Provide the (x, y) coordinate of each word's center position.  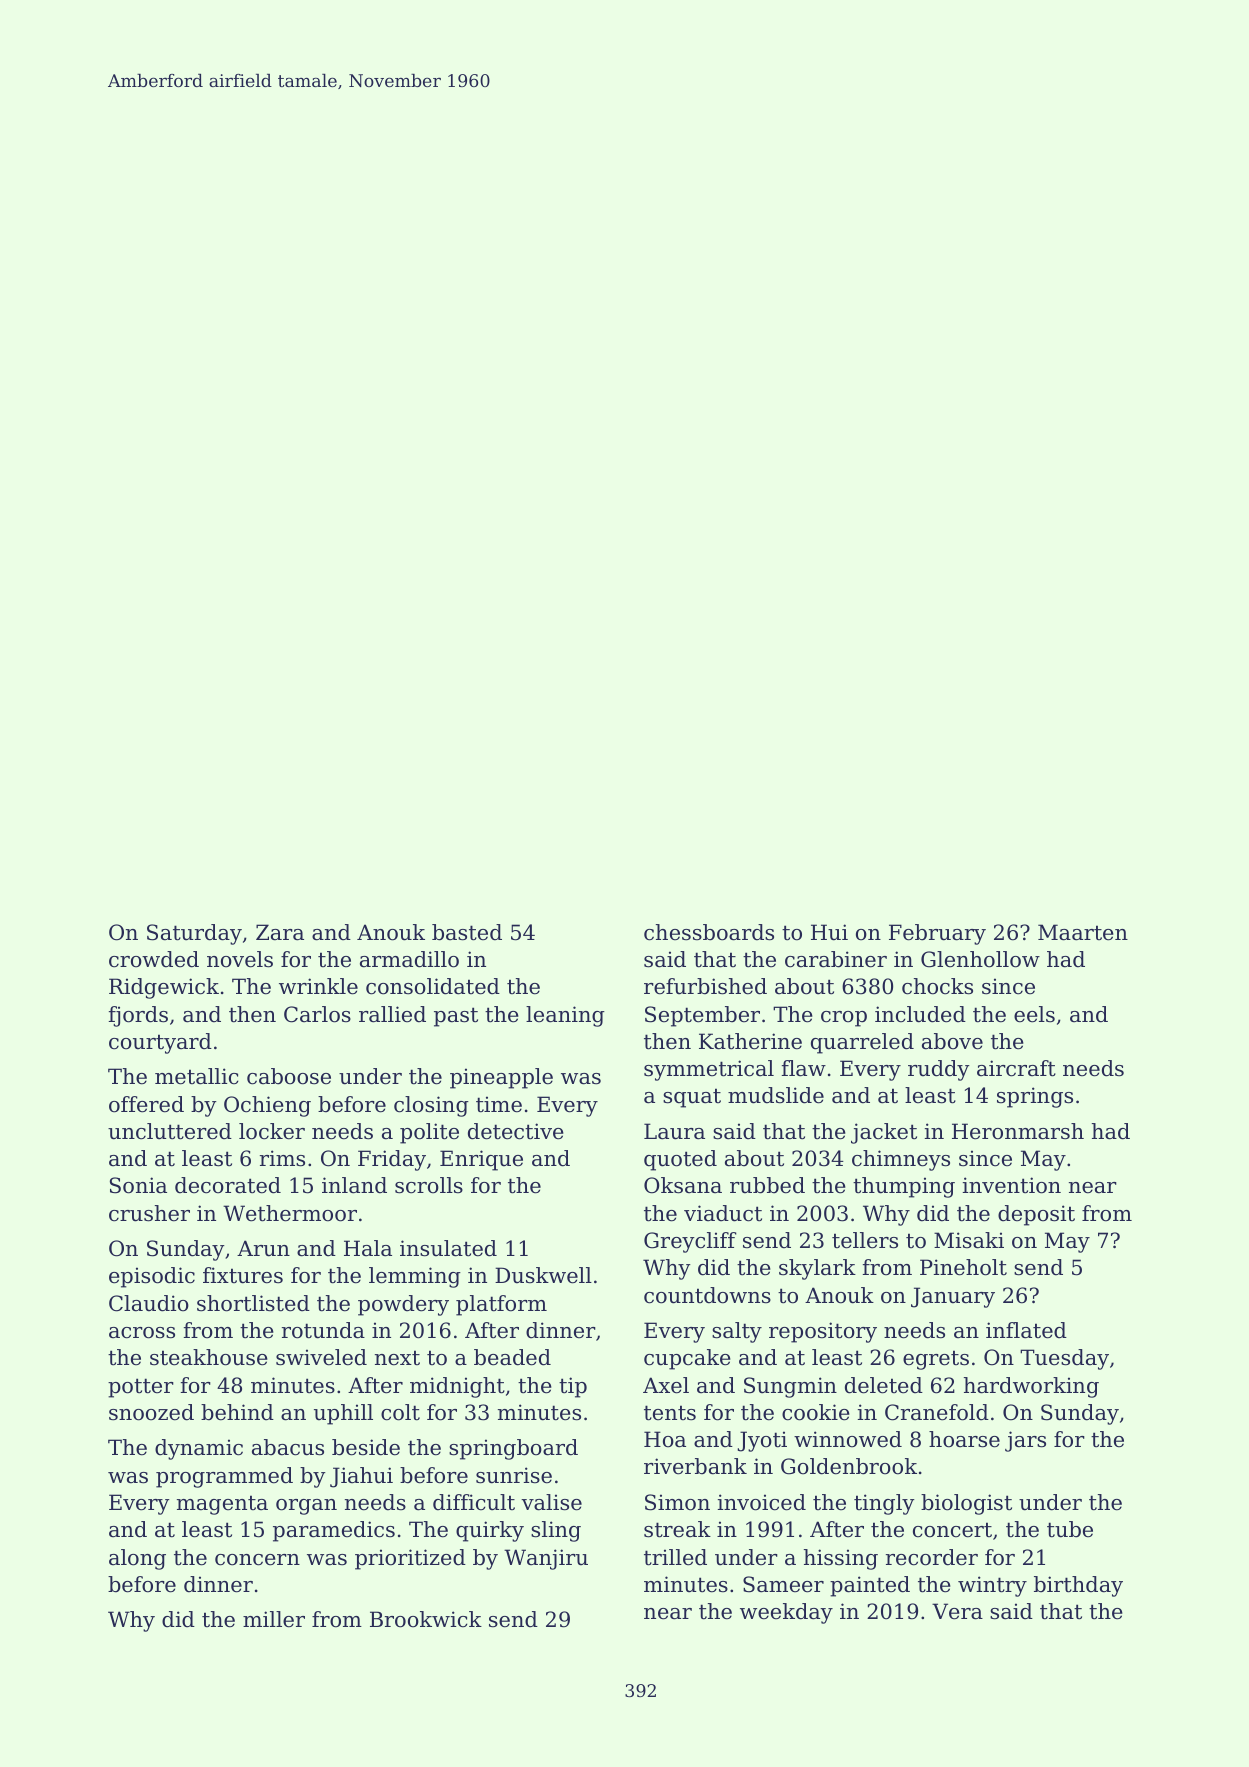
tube (1070, 1529)
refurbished (705, 986)
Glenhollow (980, 959)
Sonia (138, 1185)
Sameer (783, 1584)
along (137, 1559)
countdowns (707, 1295)
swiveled (321, 1357)
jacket (884, 1133)
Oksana (683, 1185)
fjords (138, 1016)
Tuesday (1064, 1359)
